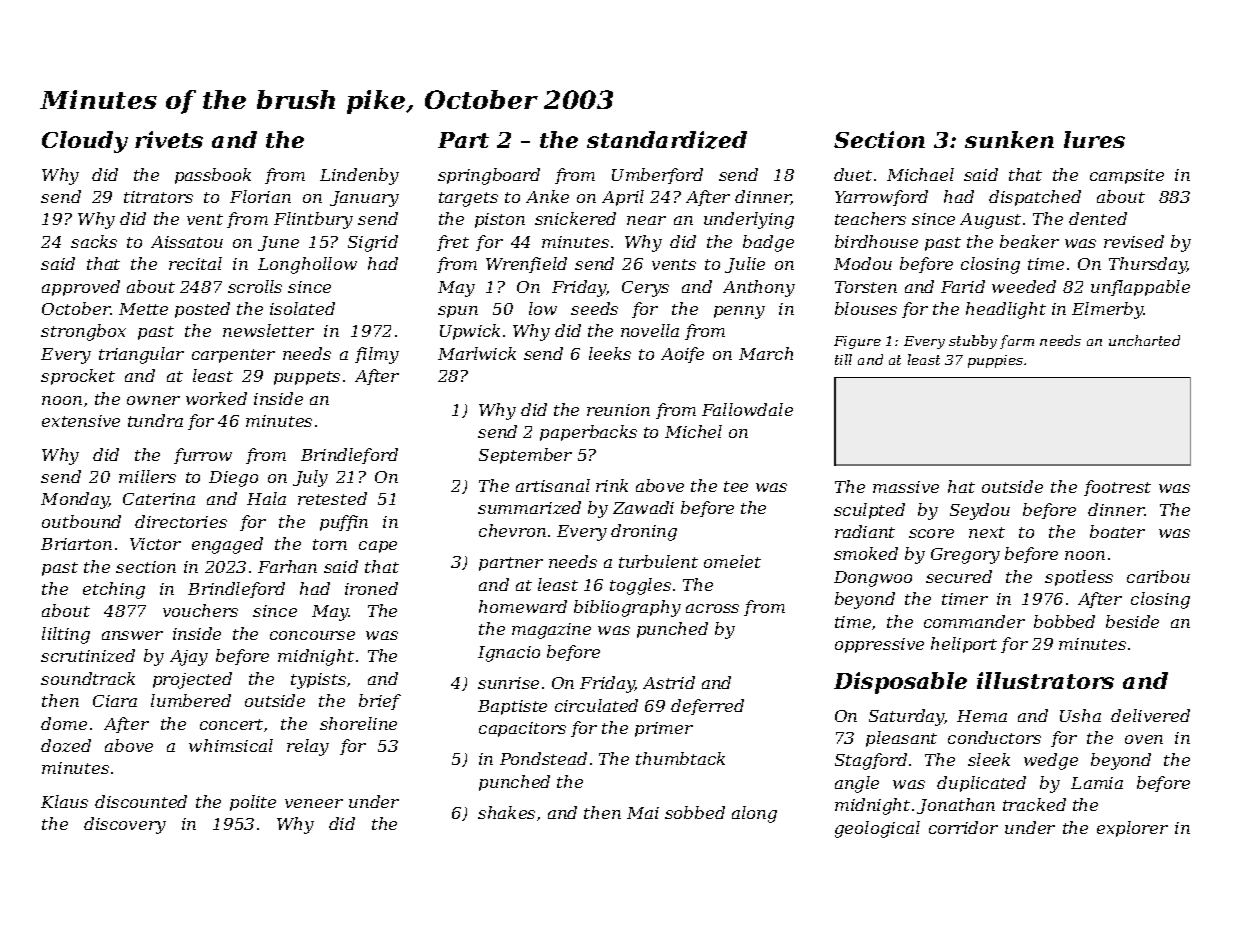 This screenshot has width=1233, height=952. I want to click on sprocket, so click(78, 377).
